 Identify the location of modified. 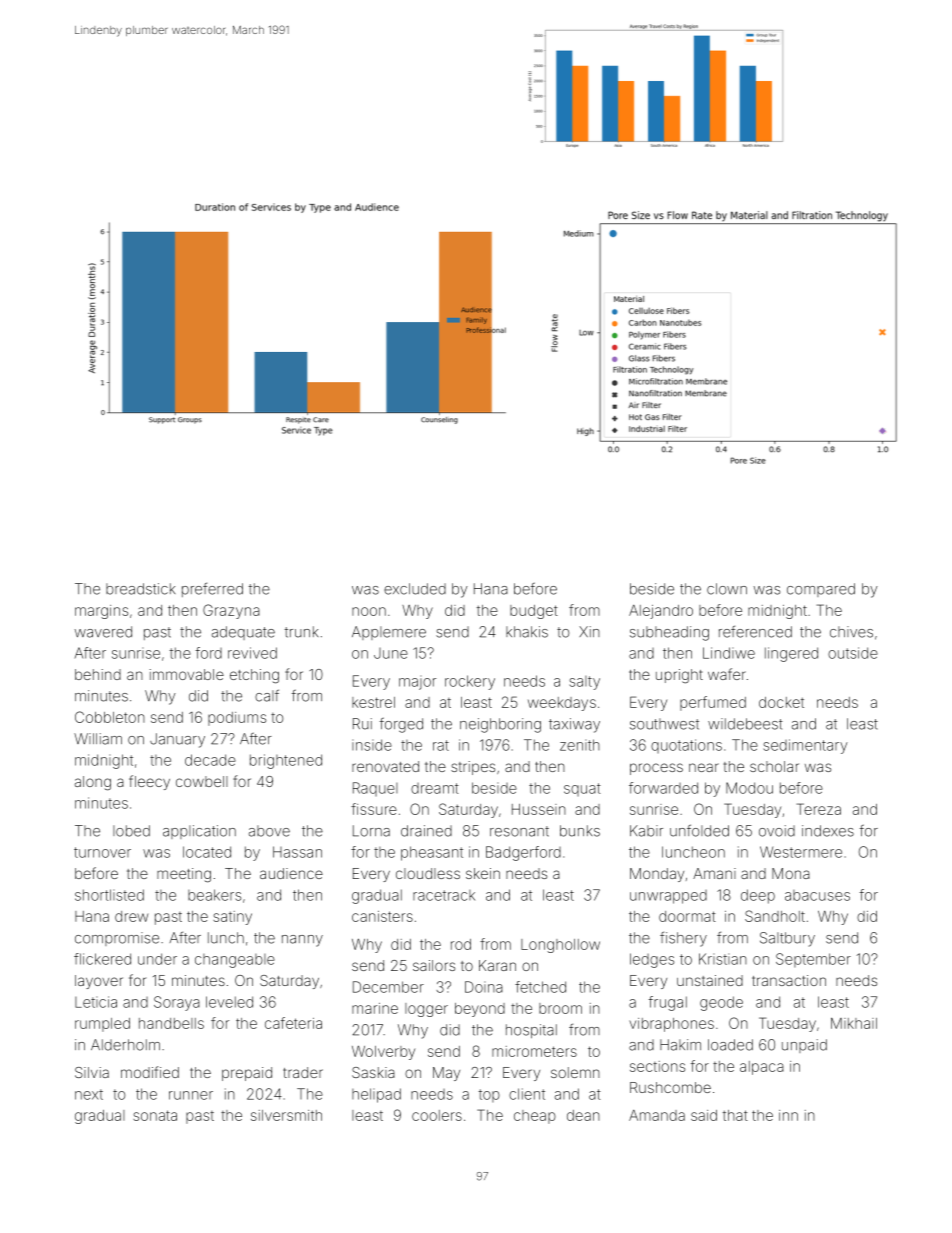
(150, 1072).
